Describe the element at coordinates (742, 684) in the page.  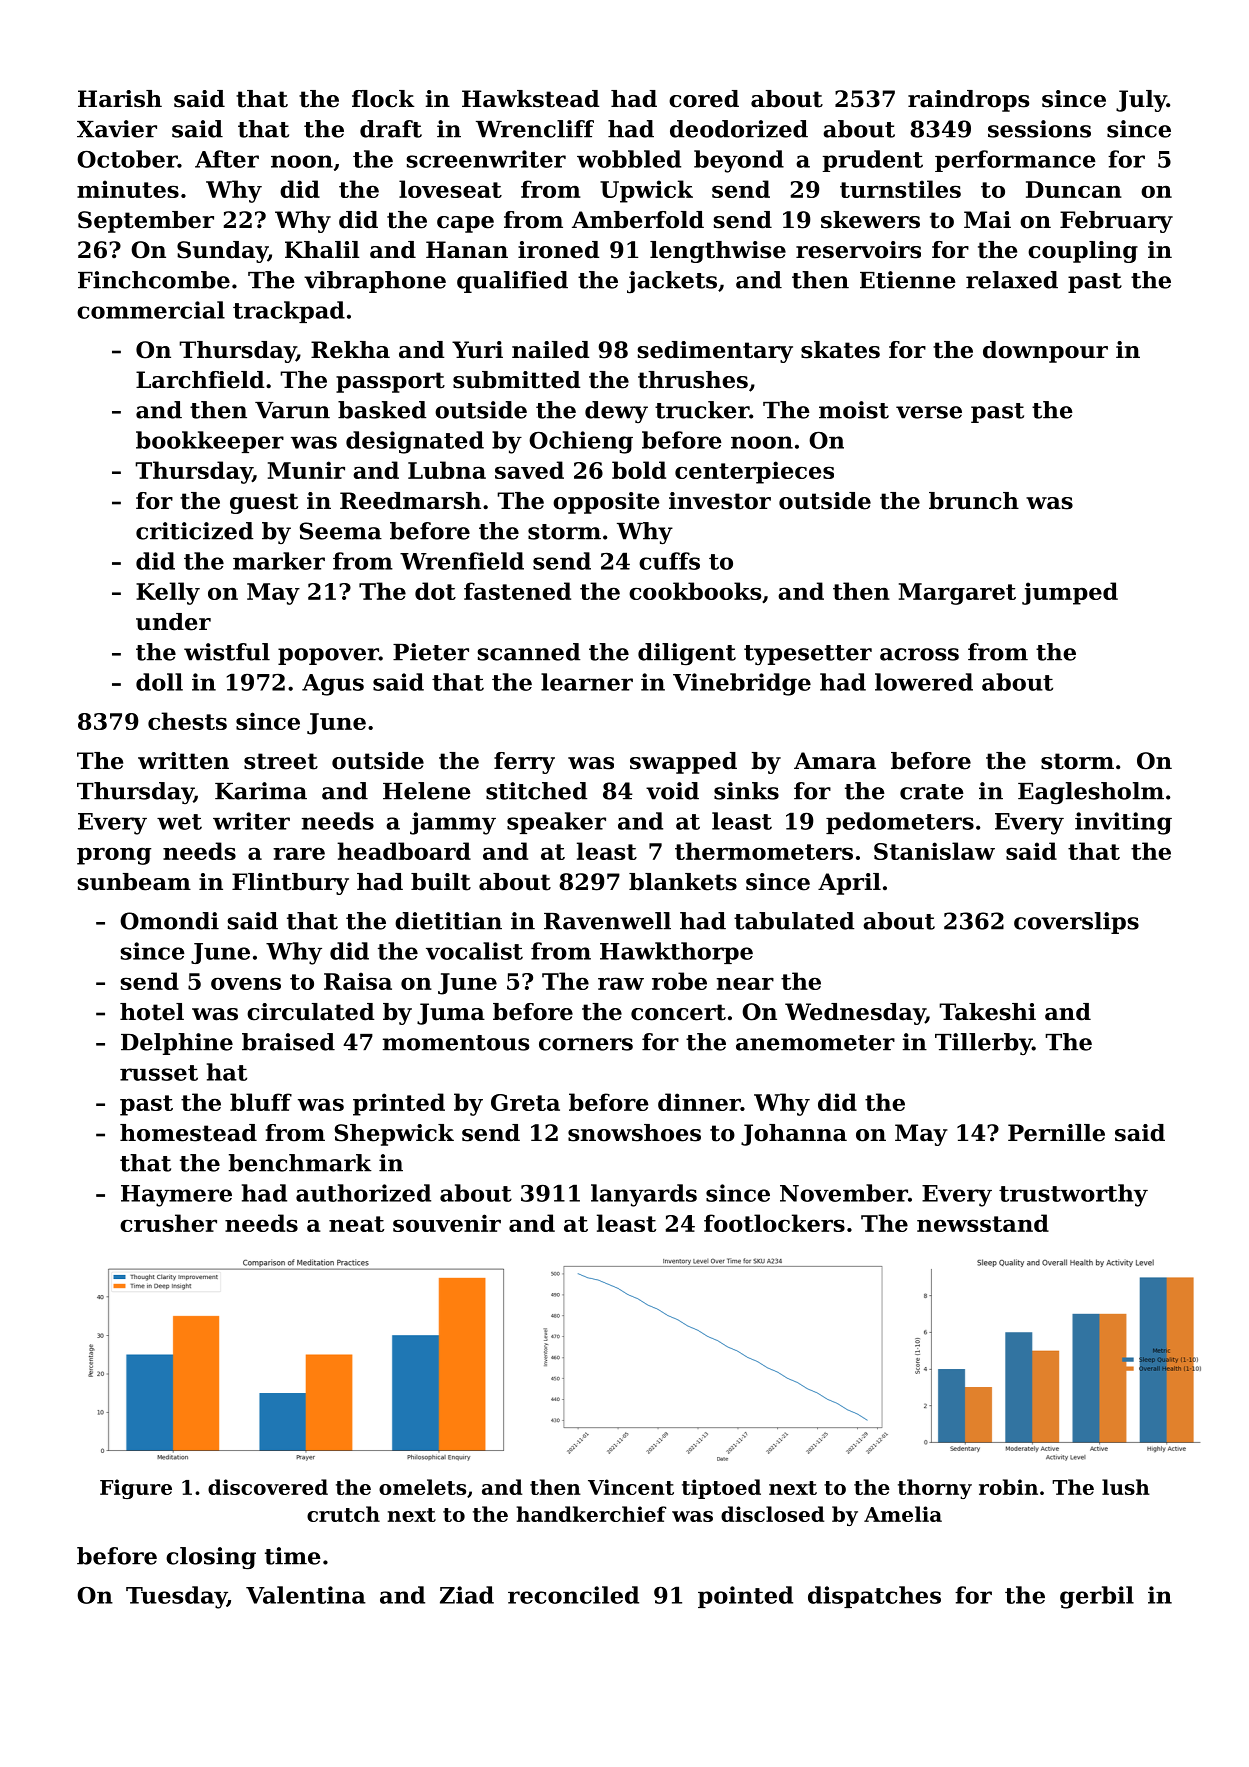
I see `Vinebridge` at that location.
